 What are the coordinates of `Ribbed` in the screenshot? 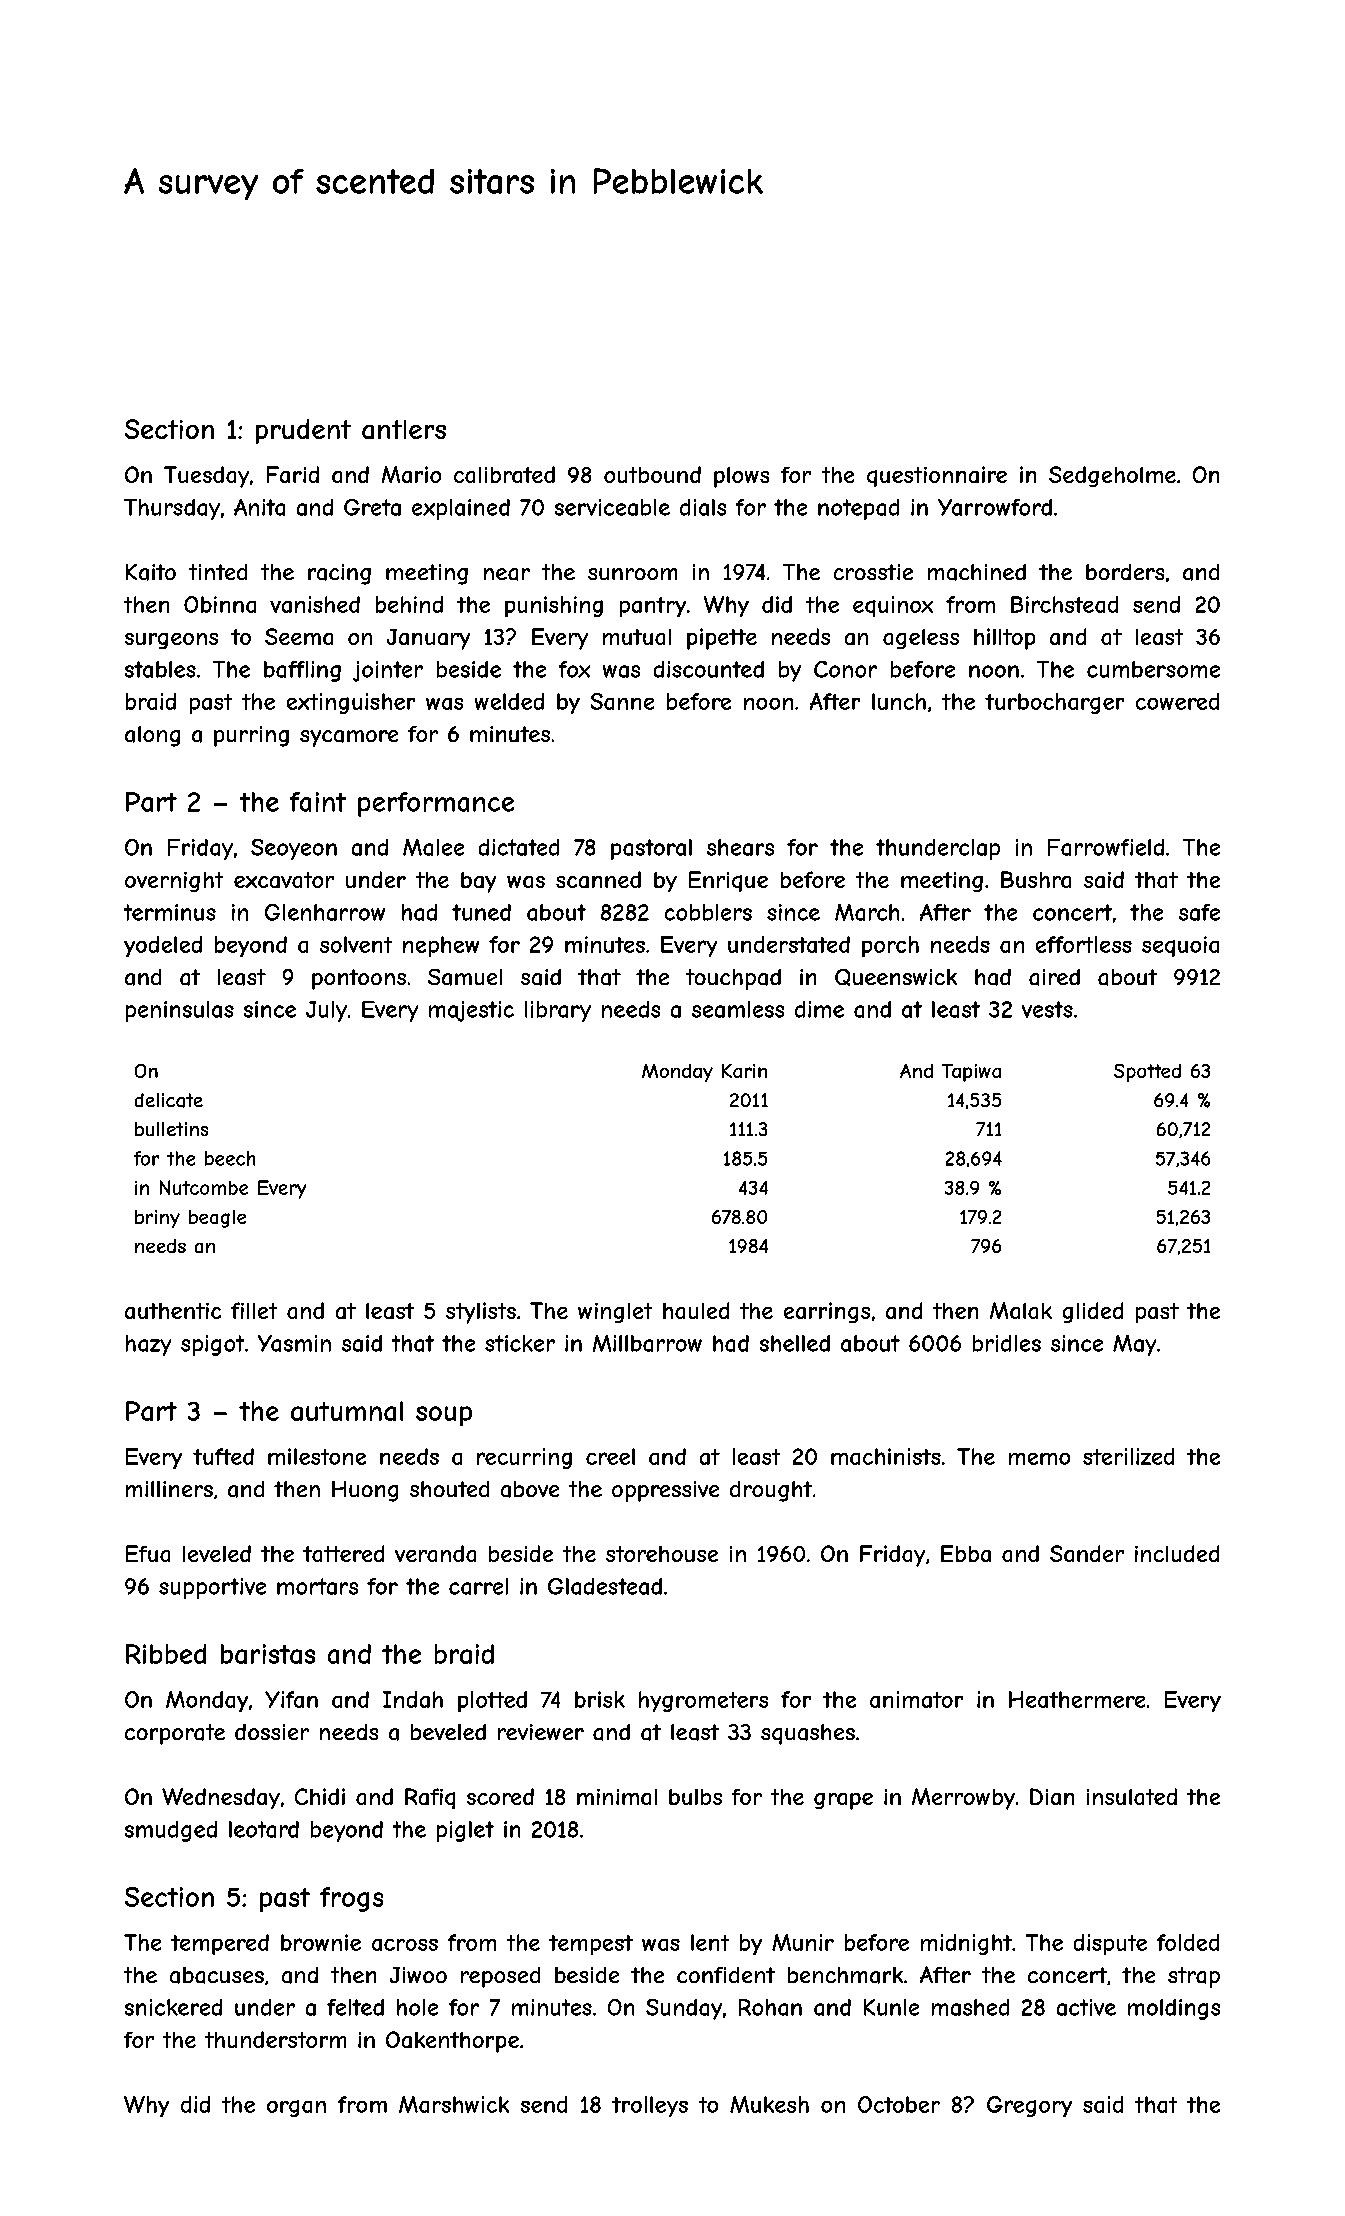 It's located at (166, 1654).
